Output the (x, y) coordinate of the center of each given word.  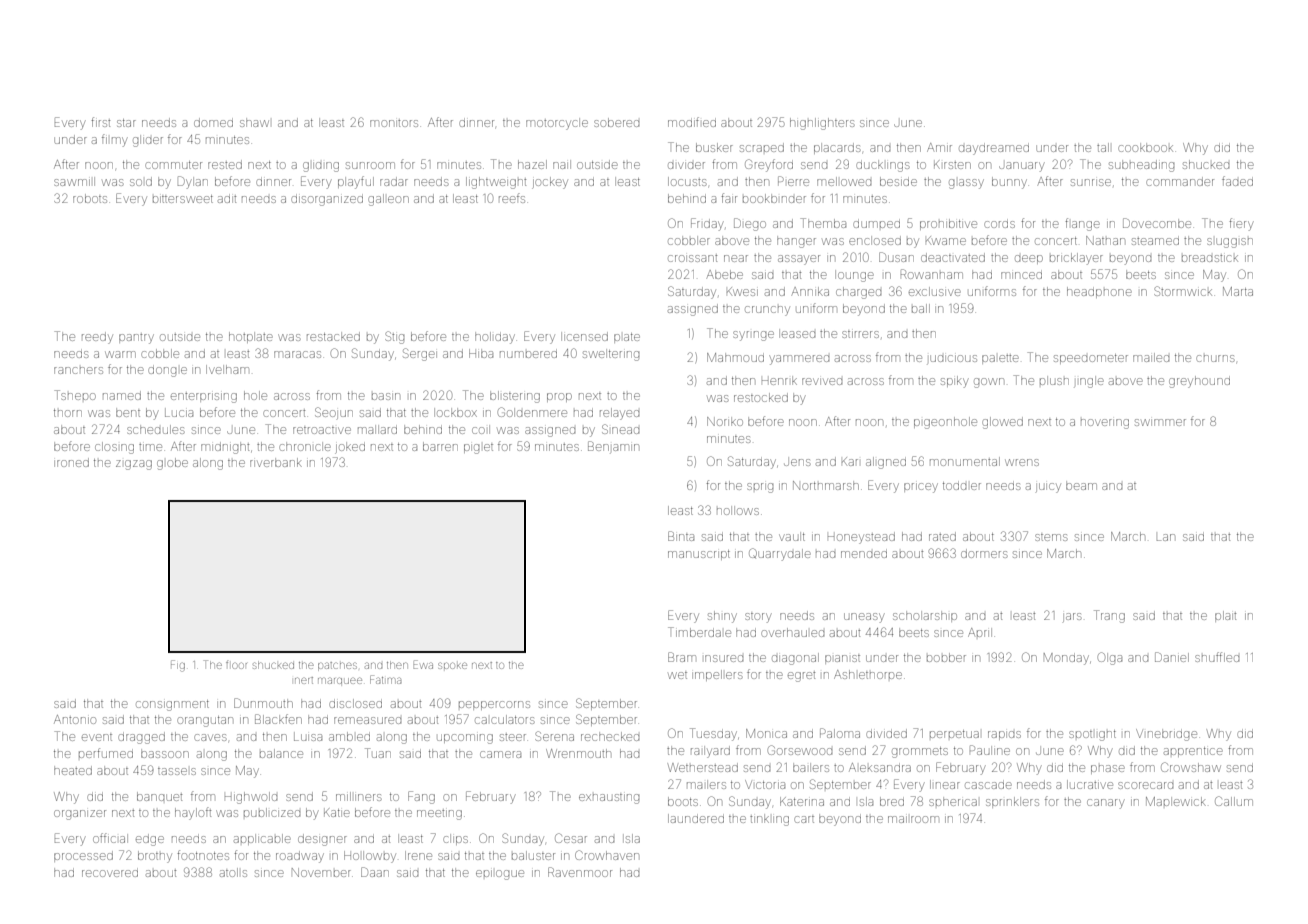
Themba (823, 223)
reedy (97, 338)
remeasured (367, 720)
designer (322, 840)
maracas (297, 354)
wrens (1022, 462)
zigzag (134, 465)
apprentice (1193, 752)
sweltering (611, 355)
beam (1081, 485)
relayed (619, 414)
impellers (717, 675)
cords (999, 224)
